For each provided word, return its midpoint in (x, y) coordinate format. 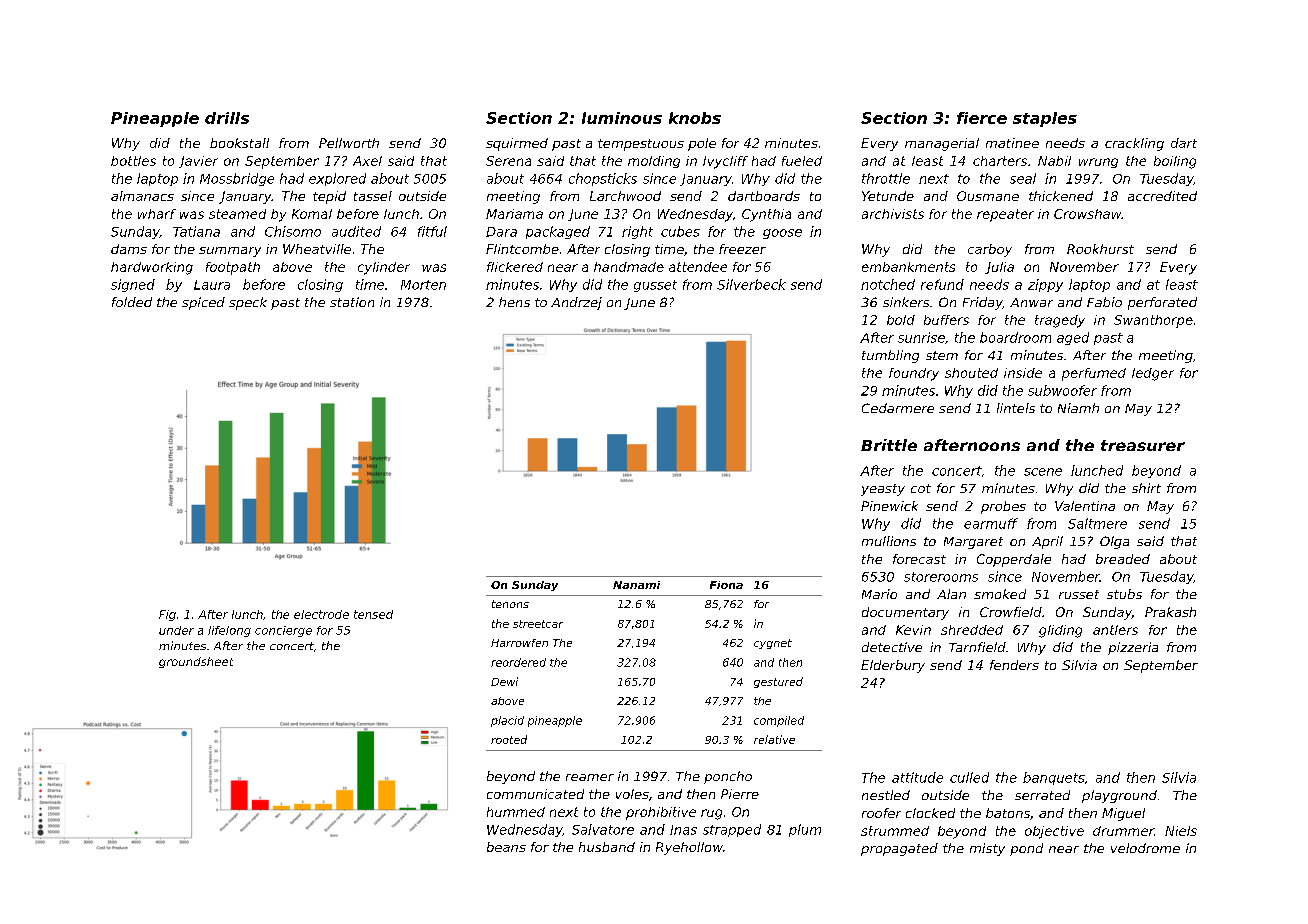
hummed (516, 812)
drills (227, 118)
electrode (321, 614)
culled (969, 777)
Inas (683, 830)
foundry (914, 374)
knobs (695, 118)
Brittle (889, 445)
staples (1045, 119)
